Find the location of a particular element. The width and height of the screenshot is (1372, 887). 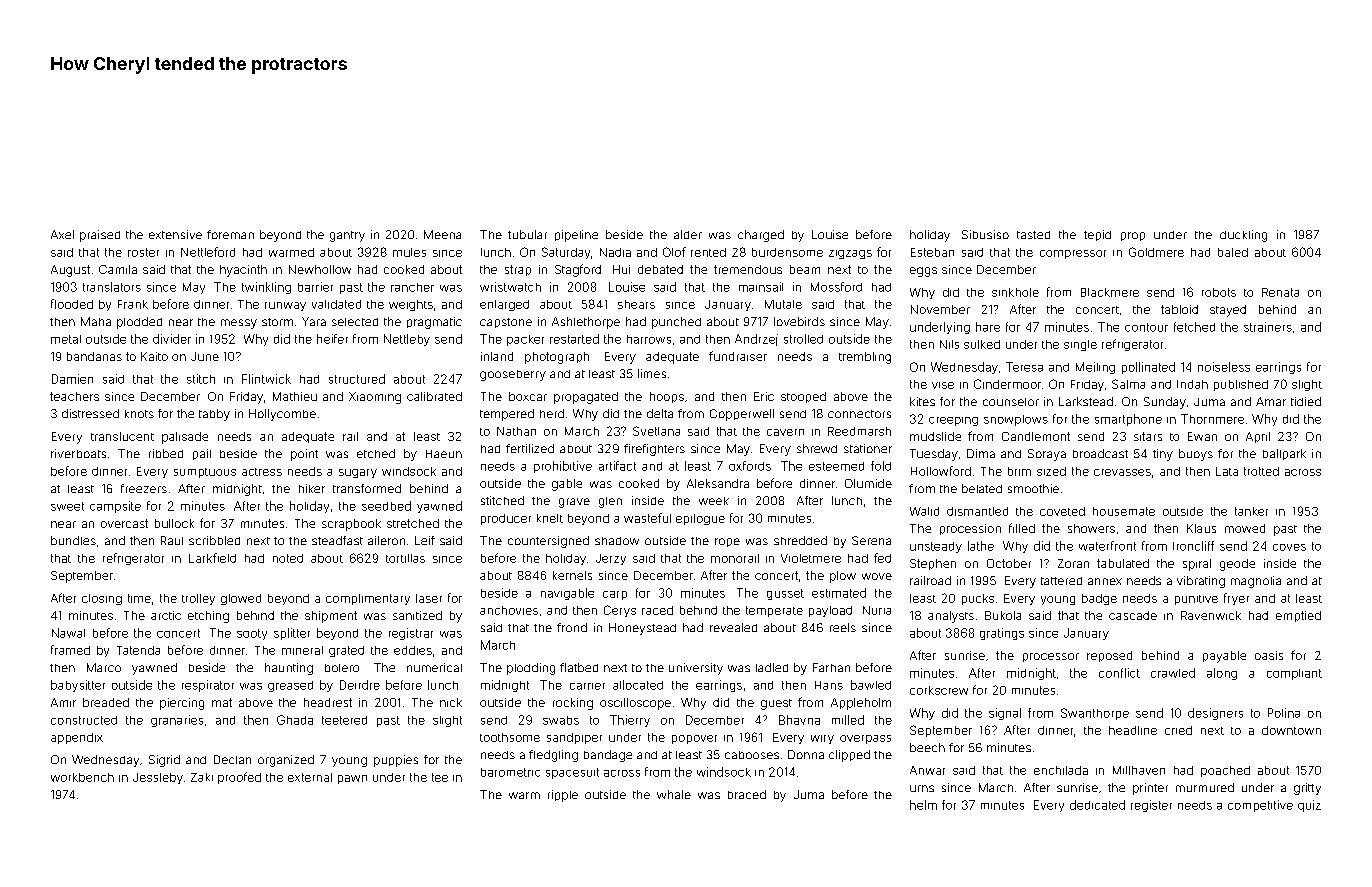

burdensome is located at coordinates (787, 252).
